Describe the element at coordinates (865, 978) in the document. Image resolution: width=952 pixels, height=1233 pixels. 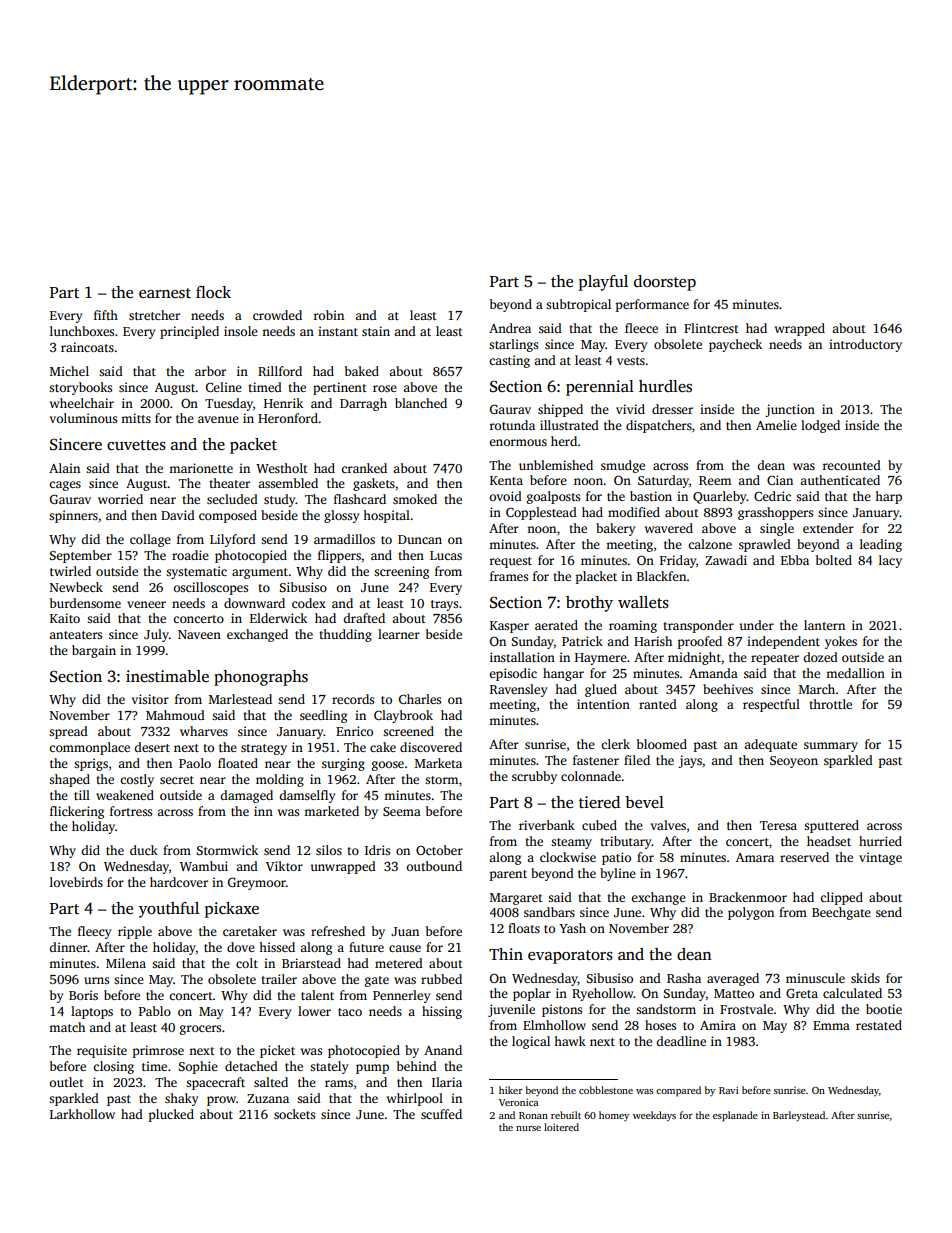
I see `skids` at that location.
